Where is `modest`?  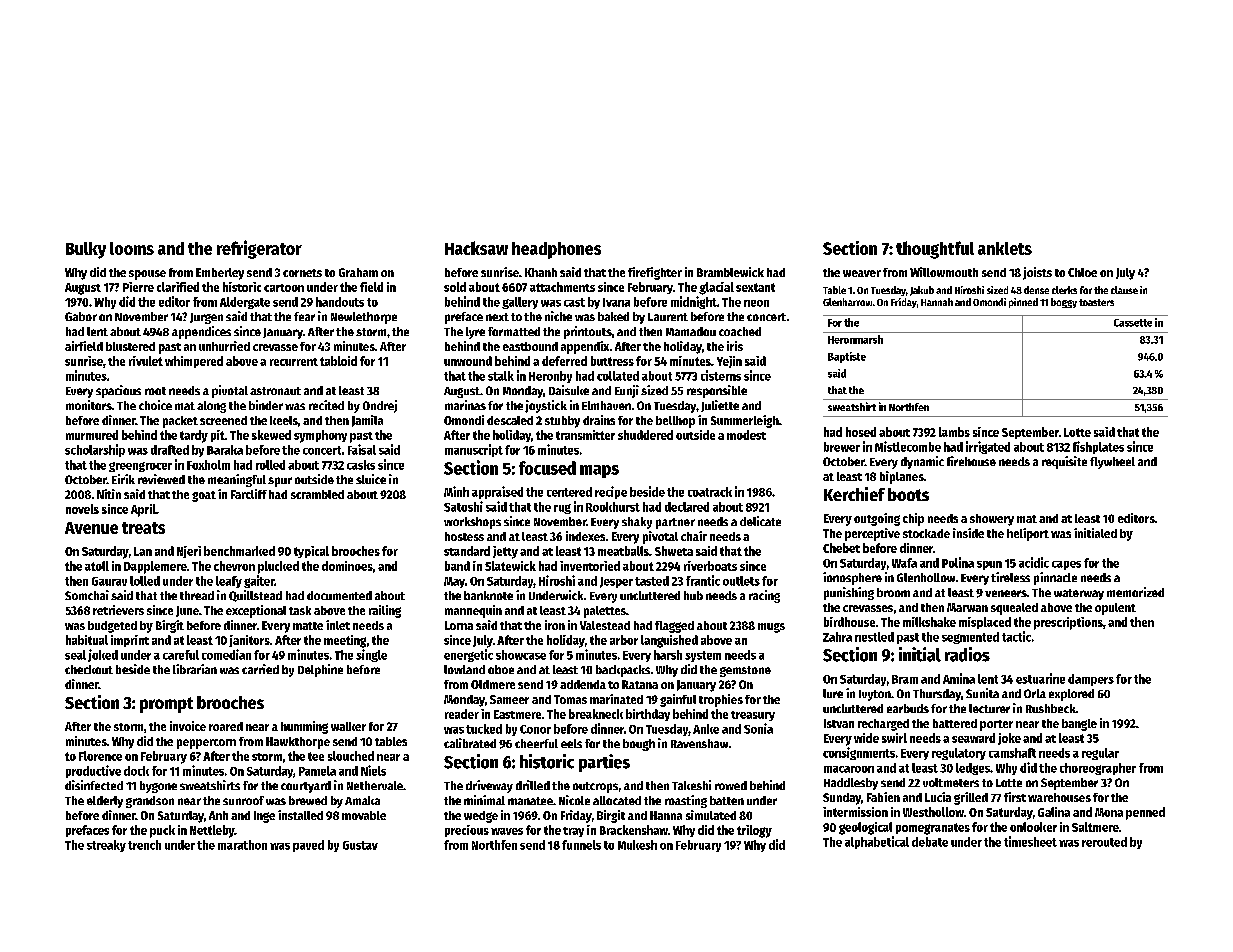 modest is located at coordinates (746, 435).
